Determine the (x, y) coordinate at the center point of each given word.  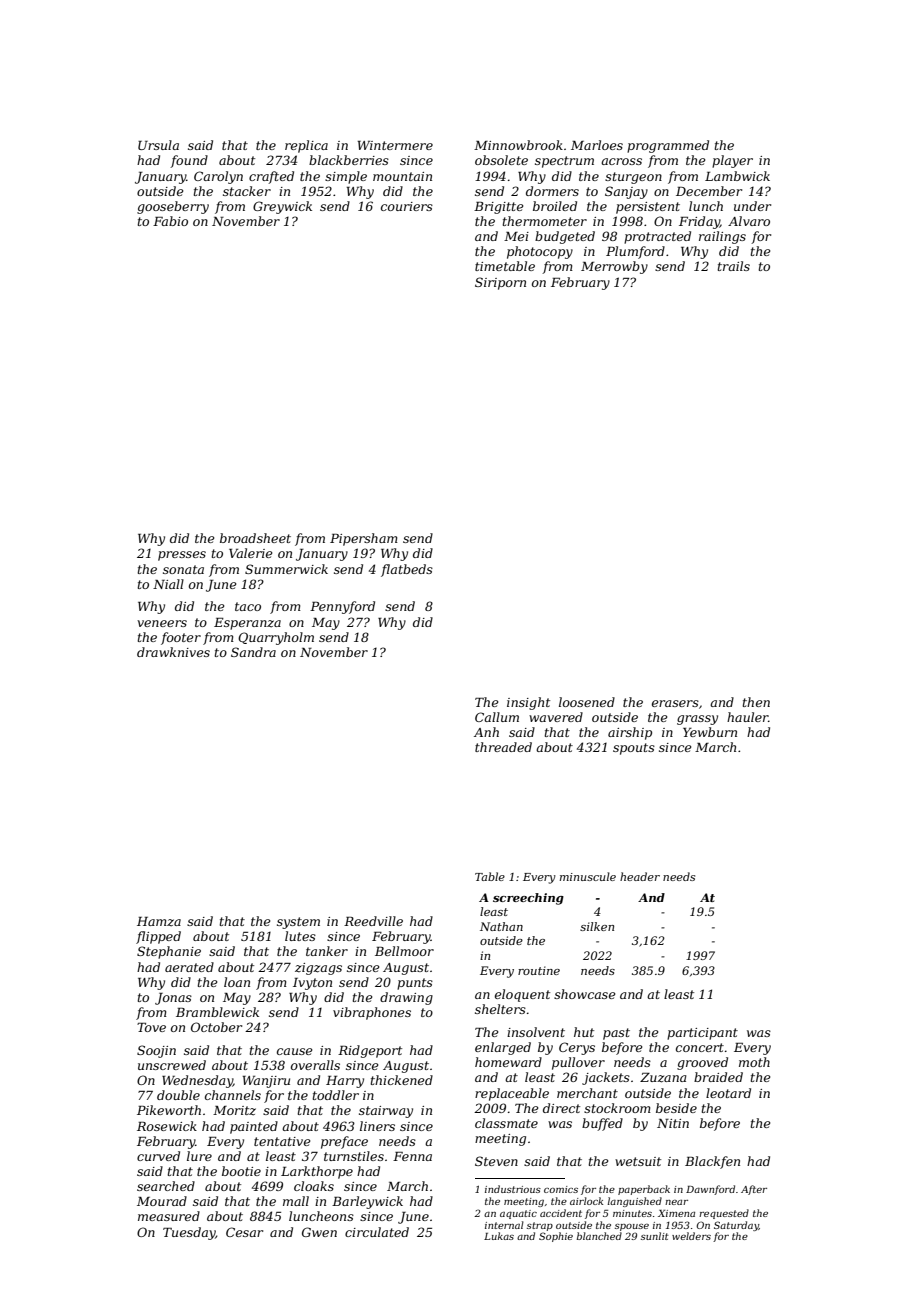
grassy (697, 720)
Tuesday (189, 1233)
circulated (377, 1232)
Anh (486, 732)
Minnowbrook (518, 145)
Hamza (159, 922)
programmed (668, 146)
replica (306, 146)
